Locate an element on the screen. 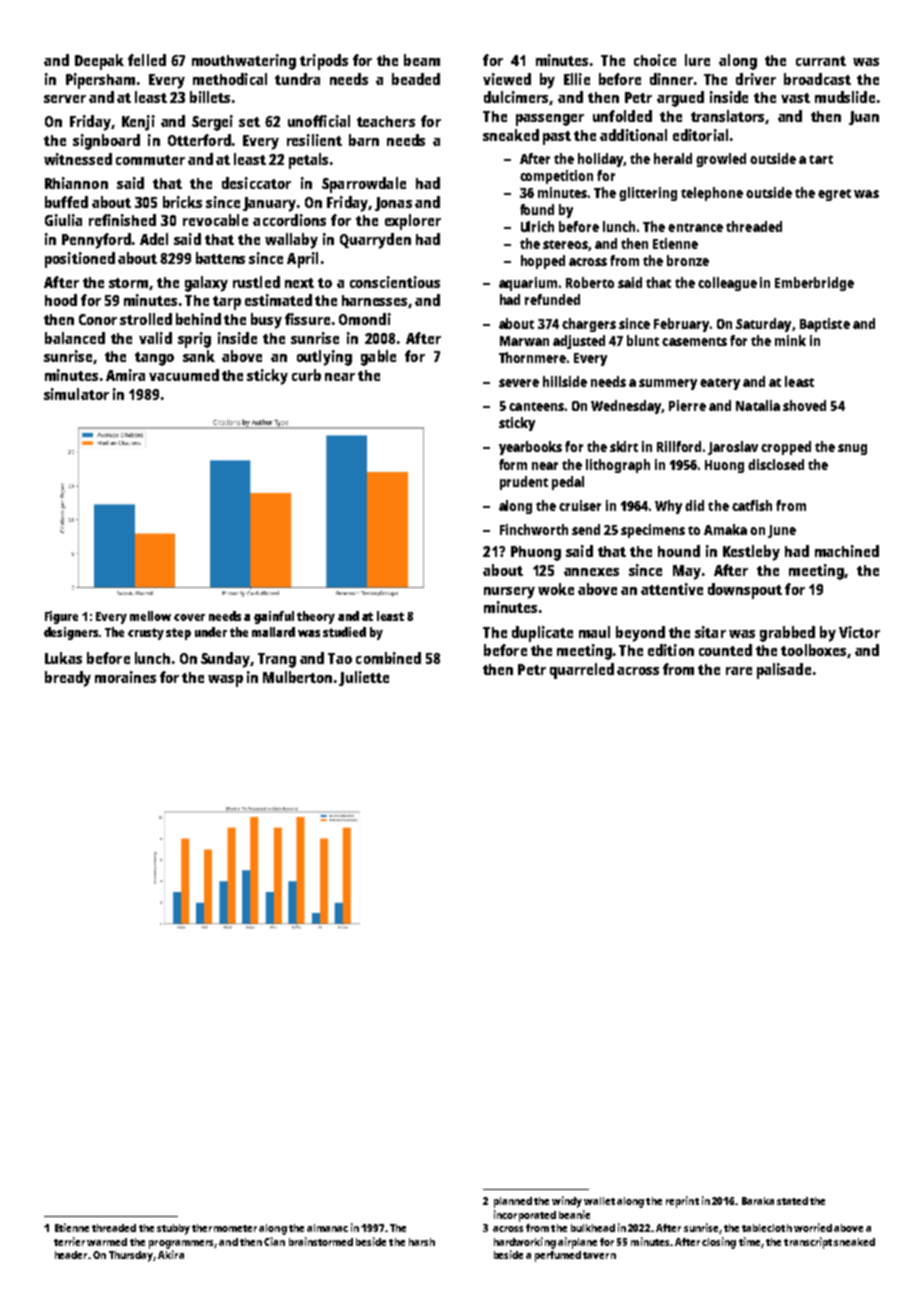 This screenshot has height=1308, width=924. form is located at coordinates (513, 464).
